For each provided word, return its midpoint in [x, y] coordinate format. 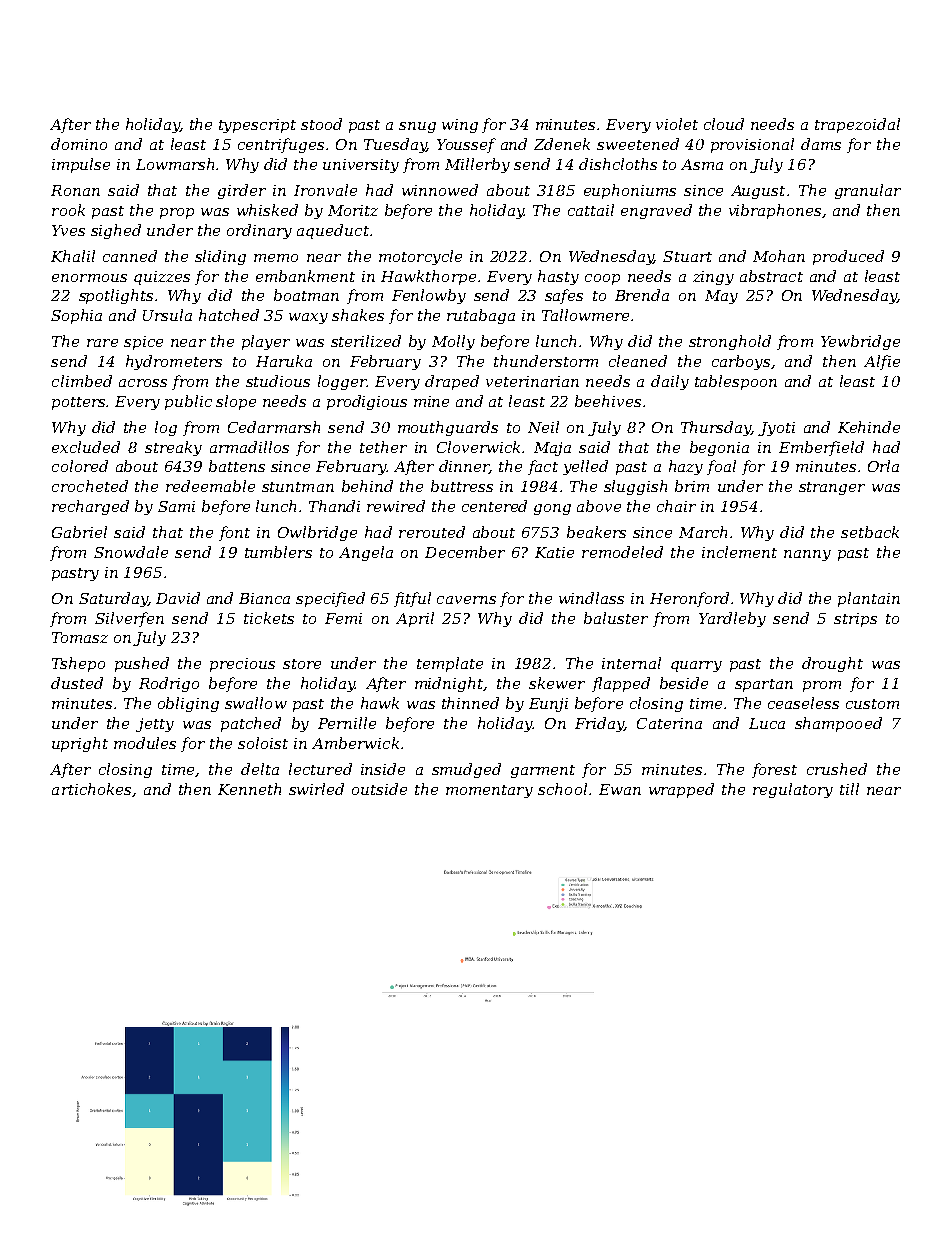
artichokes [91, 789]
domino [79, 144]
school [562, 789]
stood [321, 124]
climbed [82, 381]
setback [870, 532]
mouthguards [448, 428]
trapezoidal [857, 125]
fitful [412, 599]
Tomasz [80, 637]
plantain [869, 599]
